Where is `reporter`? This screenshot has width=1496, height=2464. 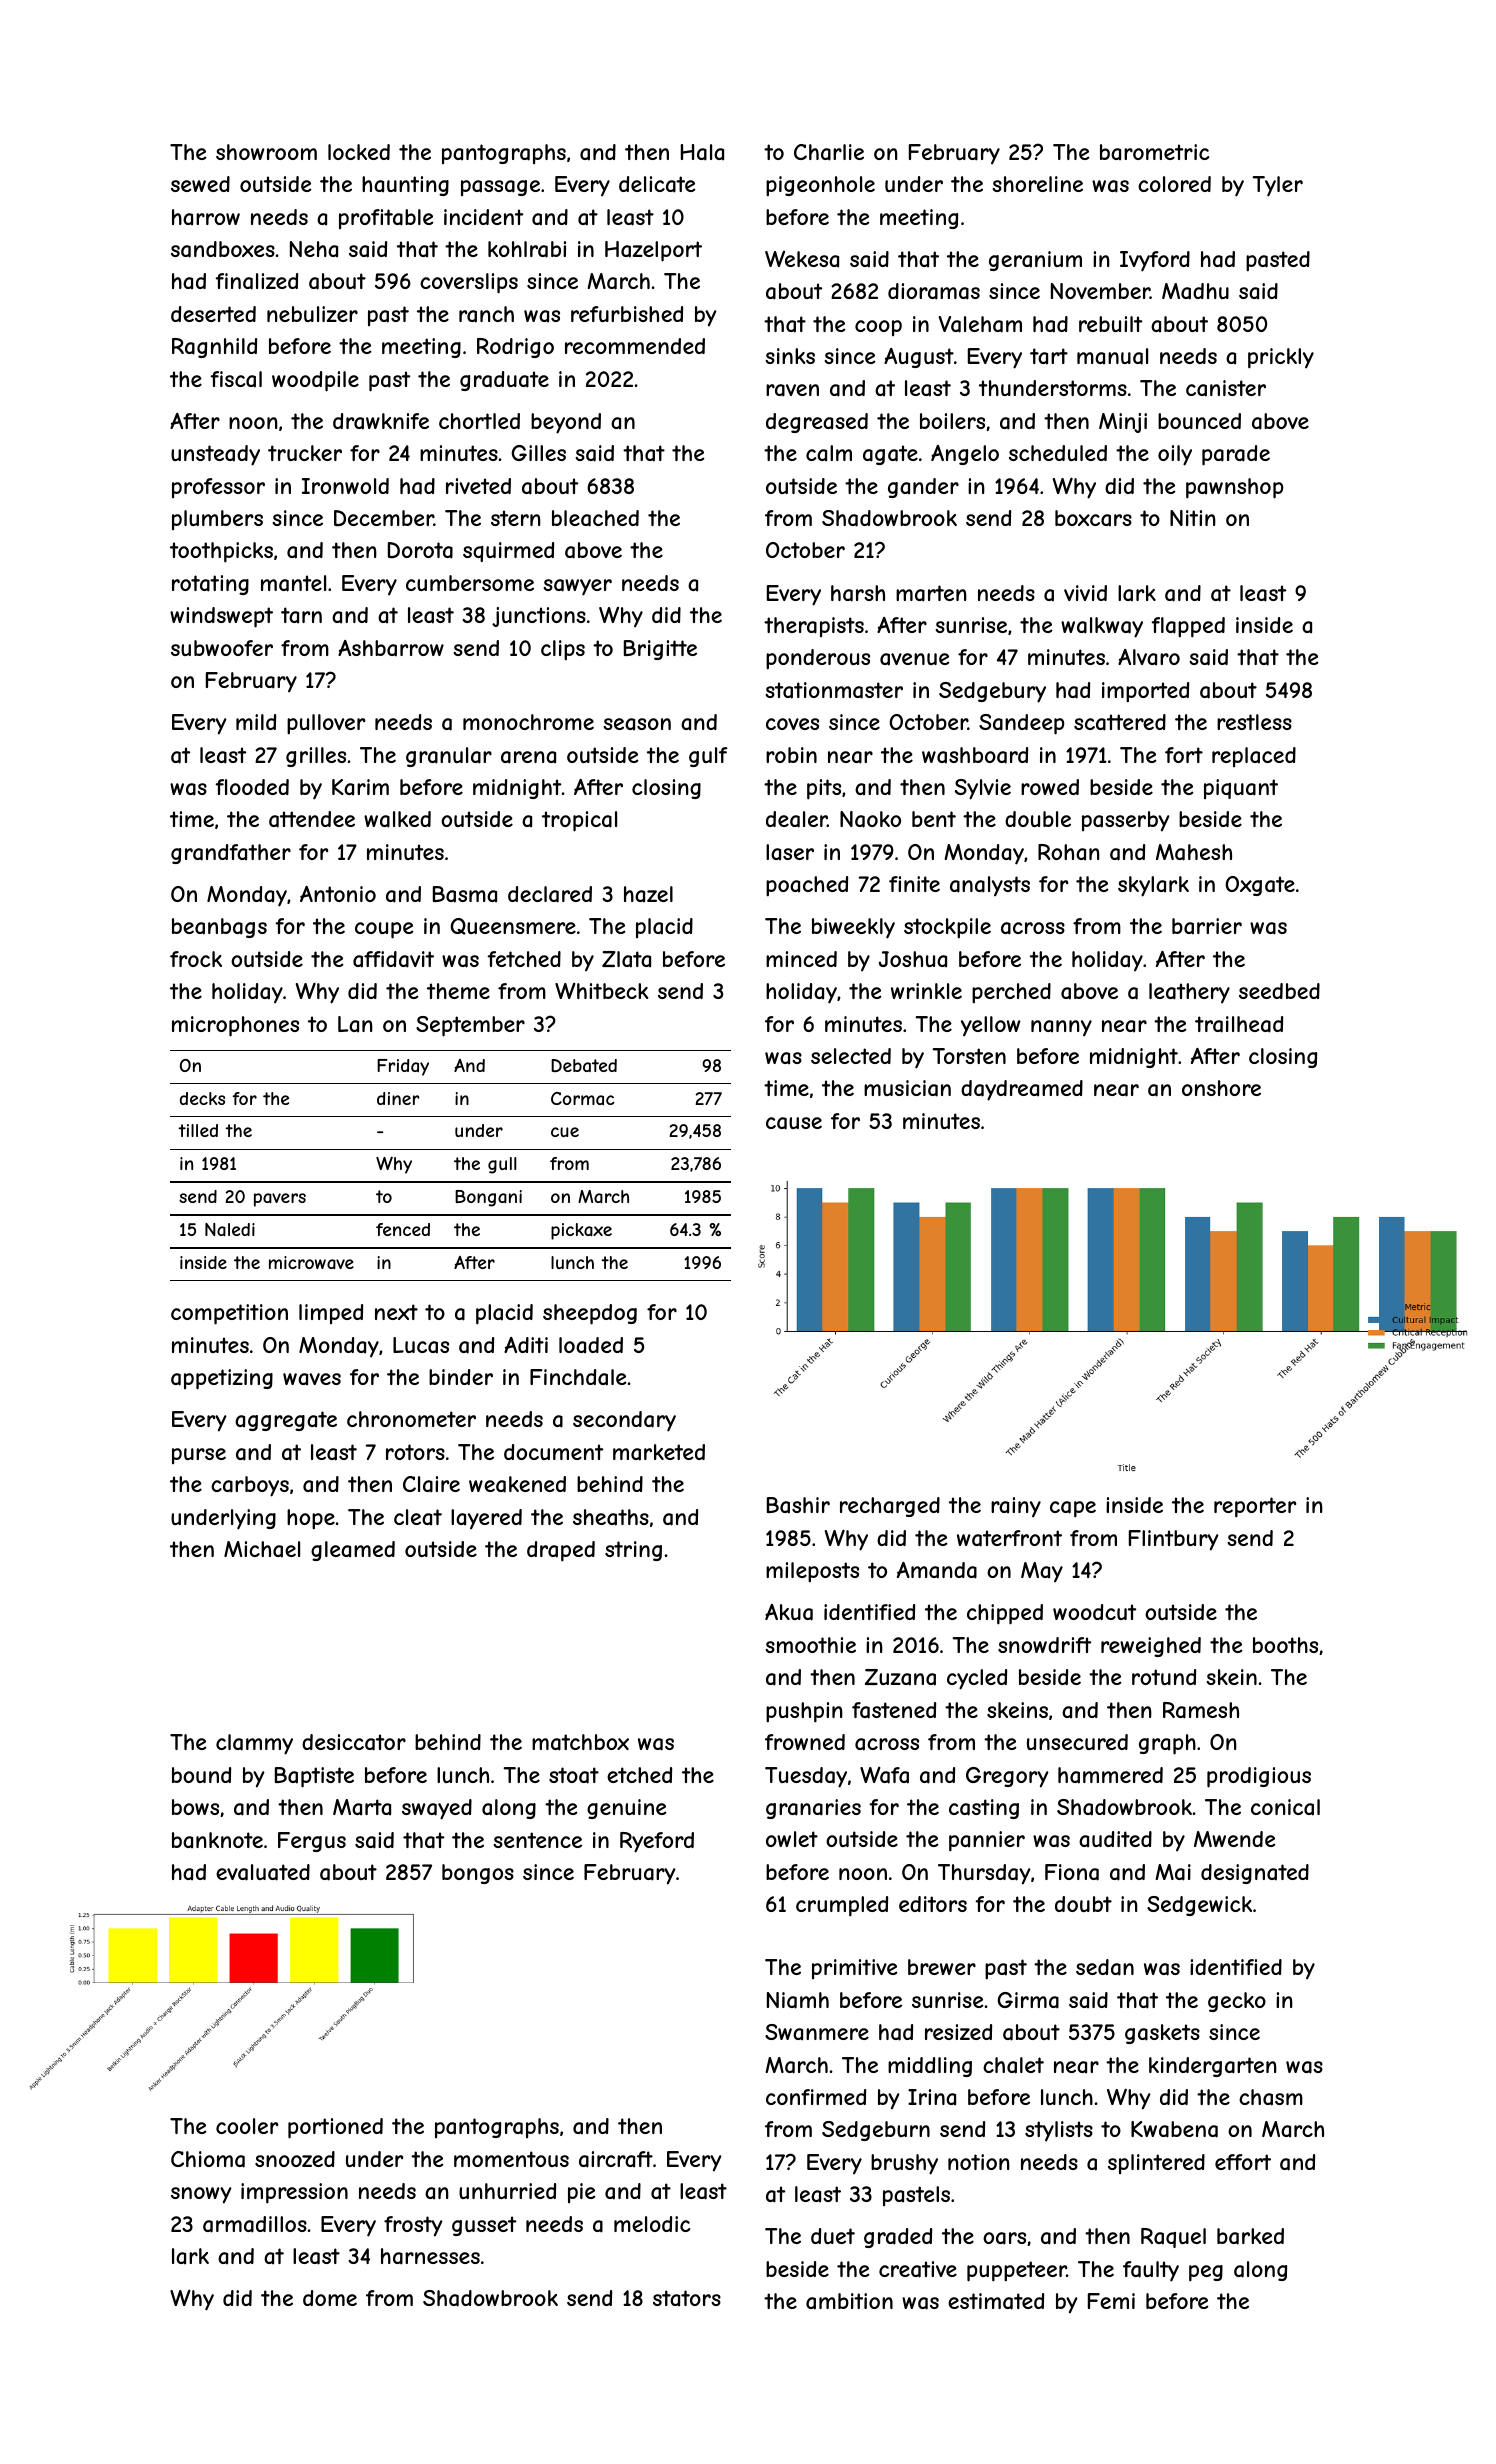
reporter is located at coordinates (1255, 1507).
